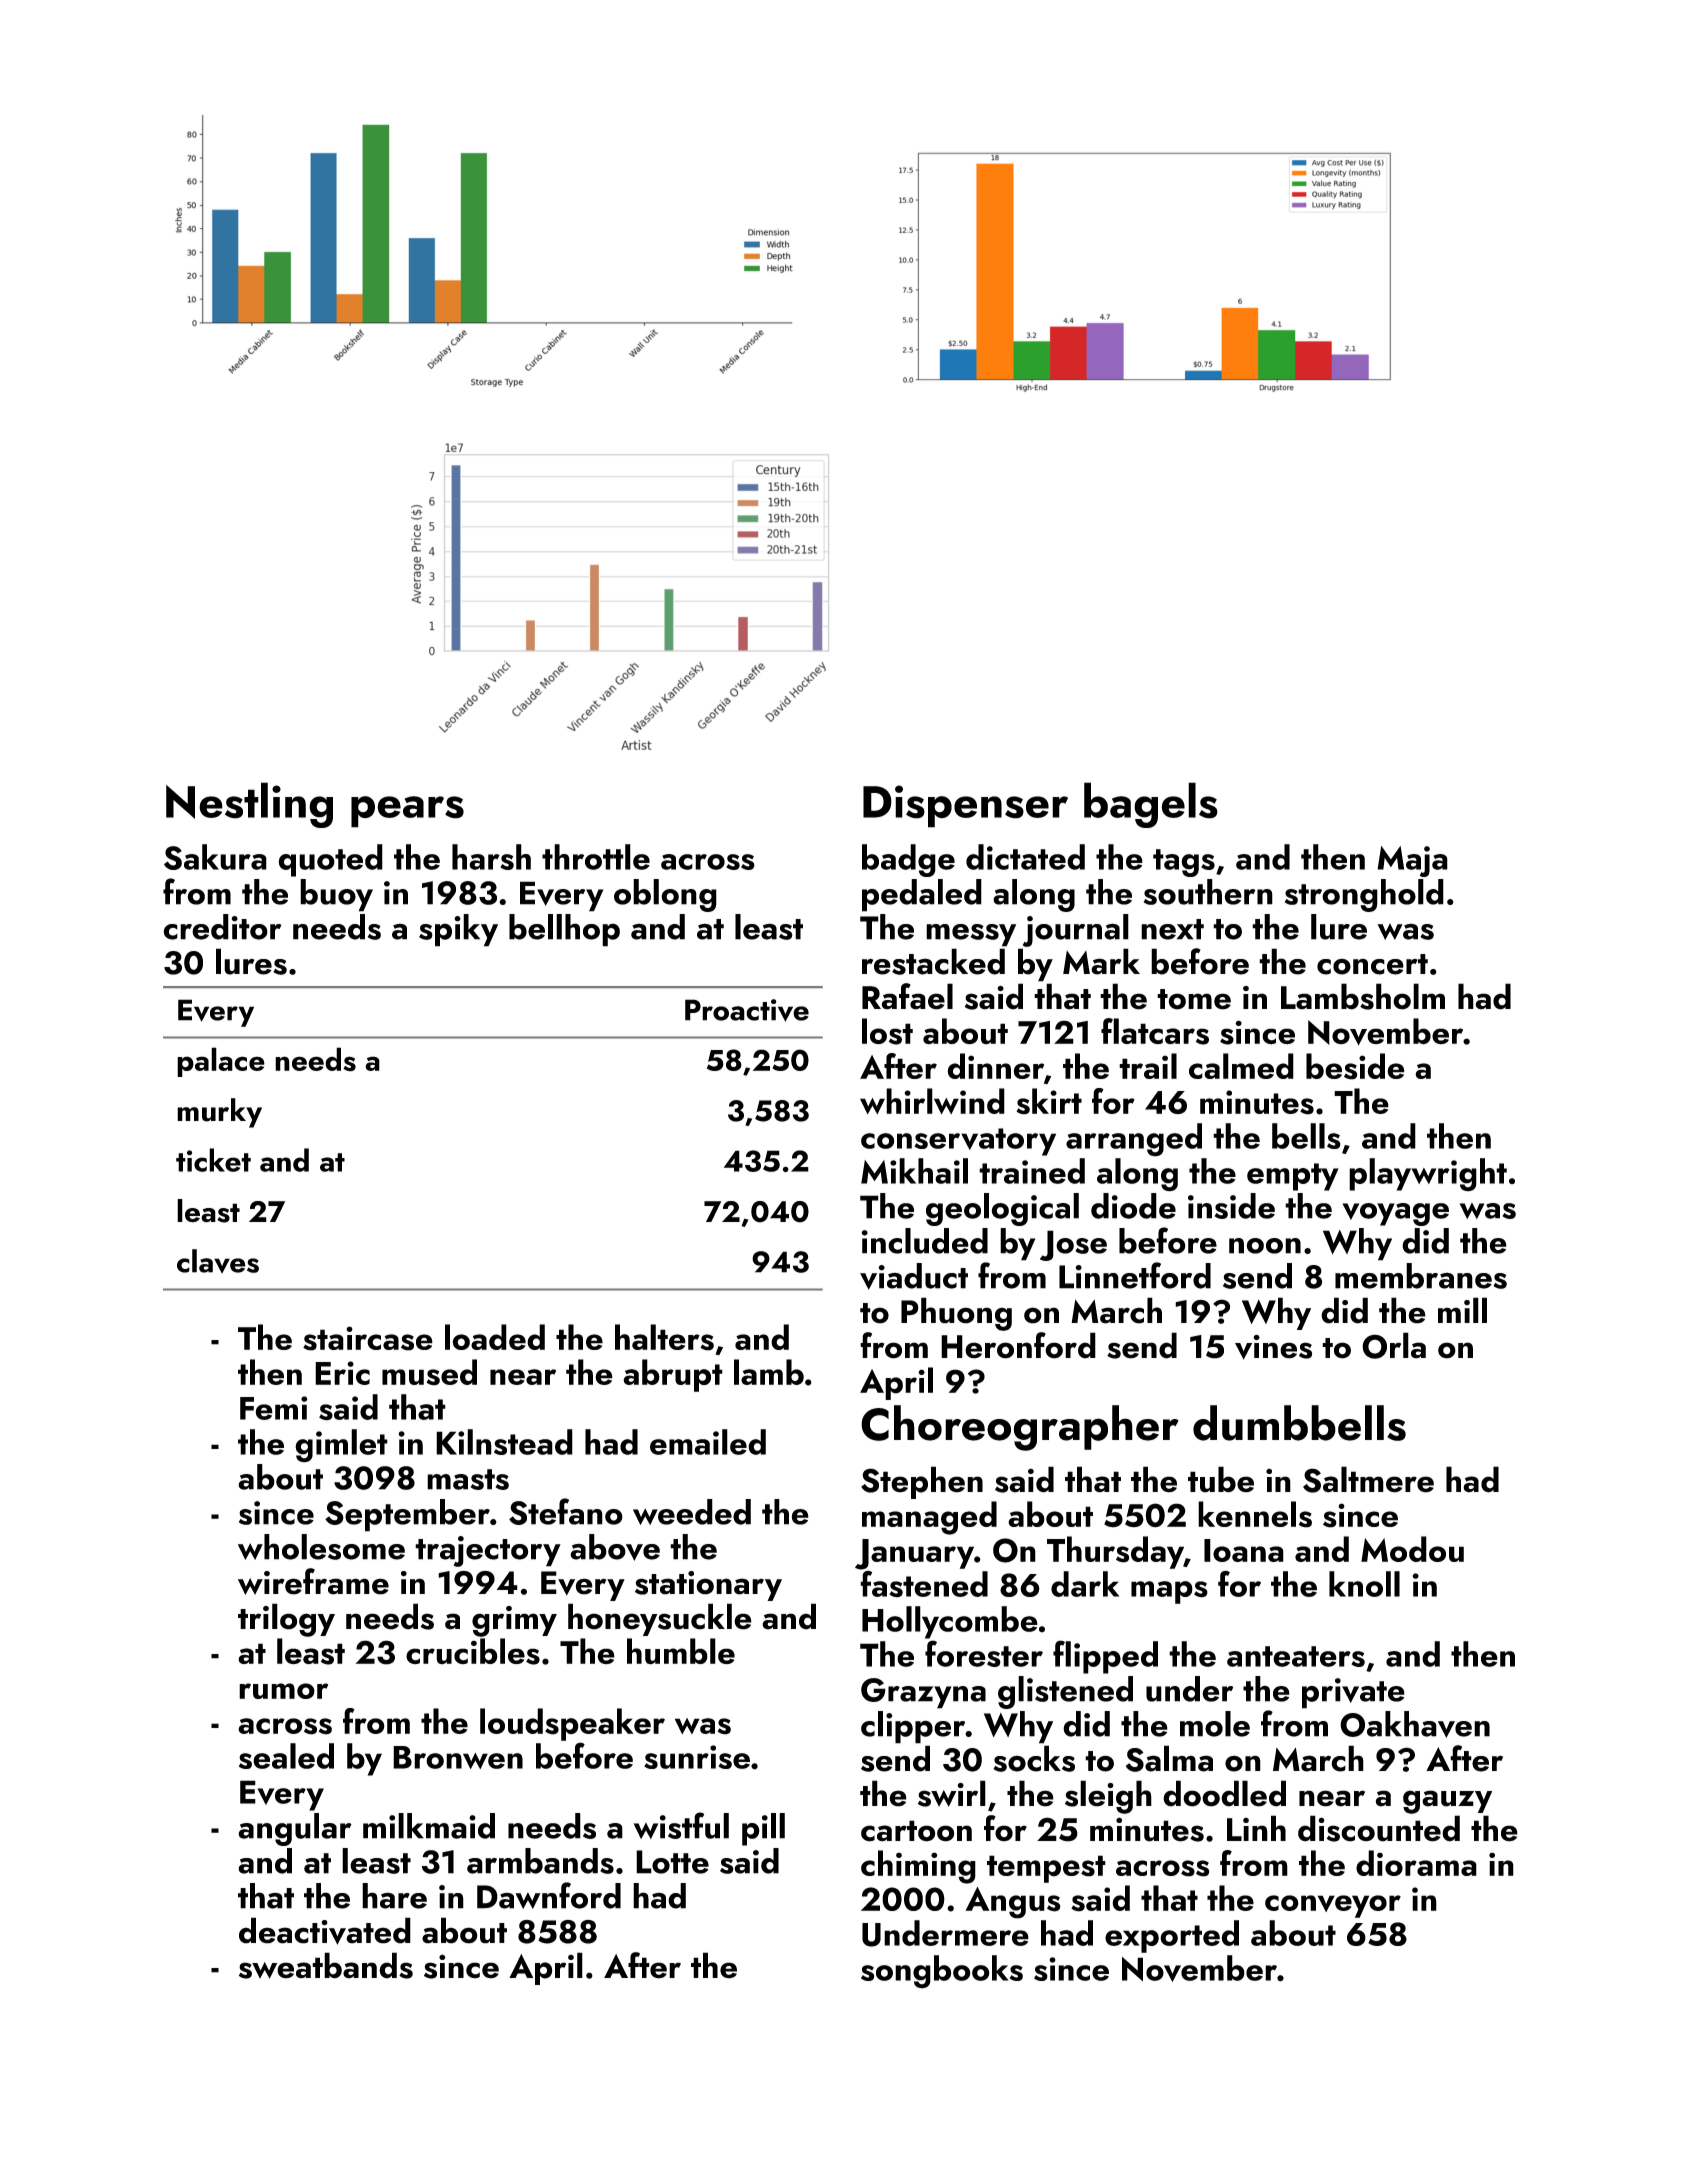 The image size is (1683, 2178). Describe the element at coordinates (1412, 861) in the screenshot. I see `Maja` at that location.
